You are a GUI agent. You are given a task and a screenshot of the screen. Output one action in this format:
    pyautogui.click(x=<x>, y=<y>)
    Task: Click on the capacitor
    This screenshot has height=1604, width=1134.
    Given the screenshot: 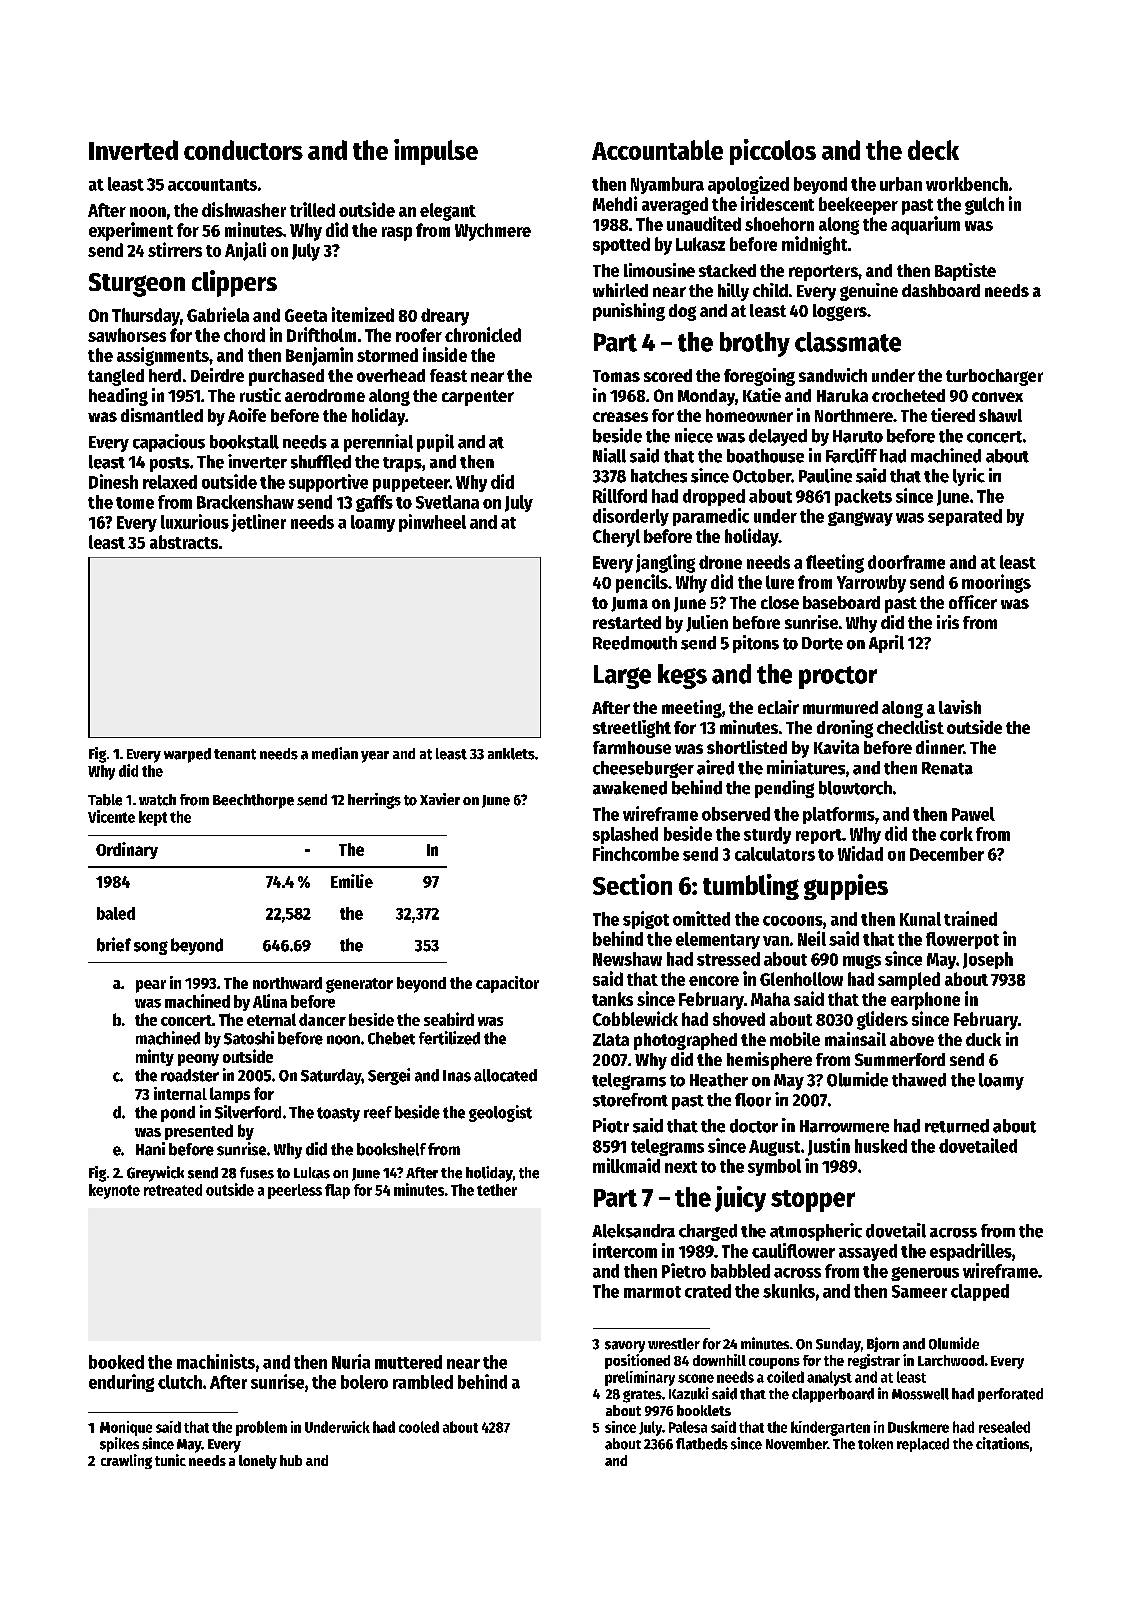 What is the action you would take?
    pyautogui.click(x=507, y=984)
